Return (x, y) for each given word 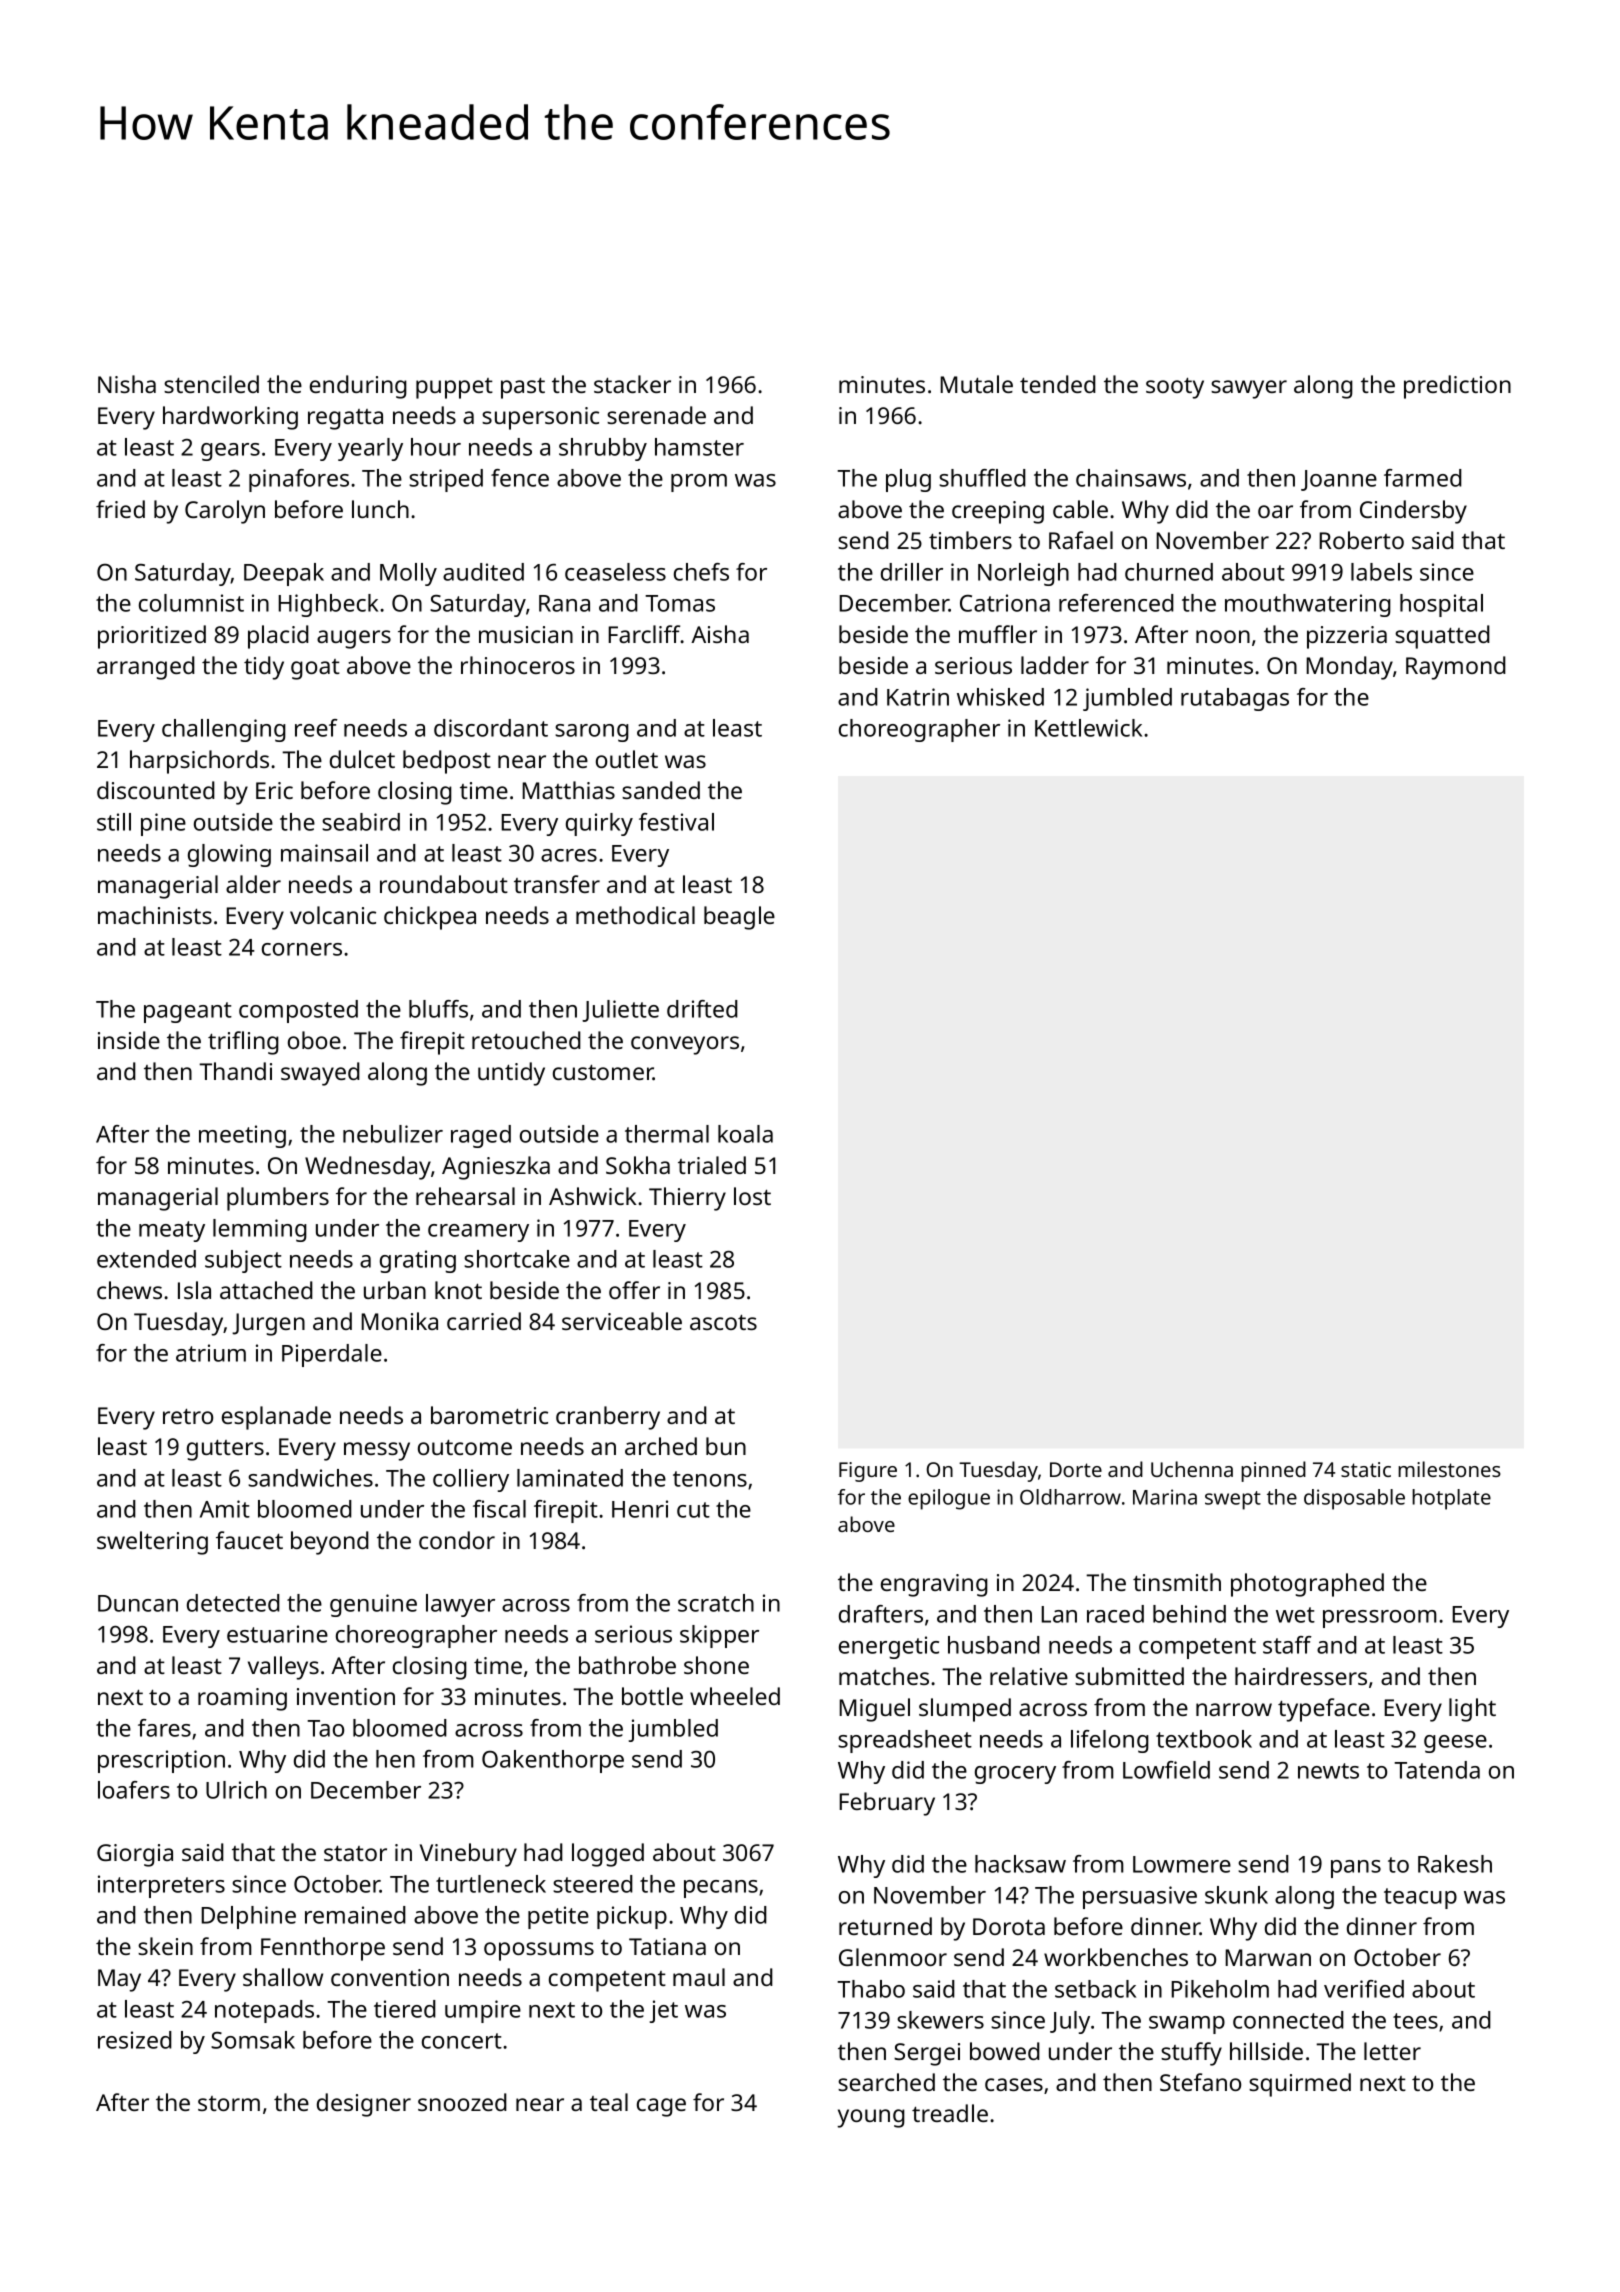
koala (745, 1134)
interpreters (161, 1886)
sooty (1175, 388)
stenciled (211, 384)
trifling (243, 1043)
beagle (739, 918)
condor (457, 1540)
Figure (868, 1472)
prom (699, 483)
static (1366, 1469)
